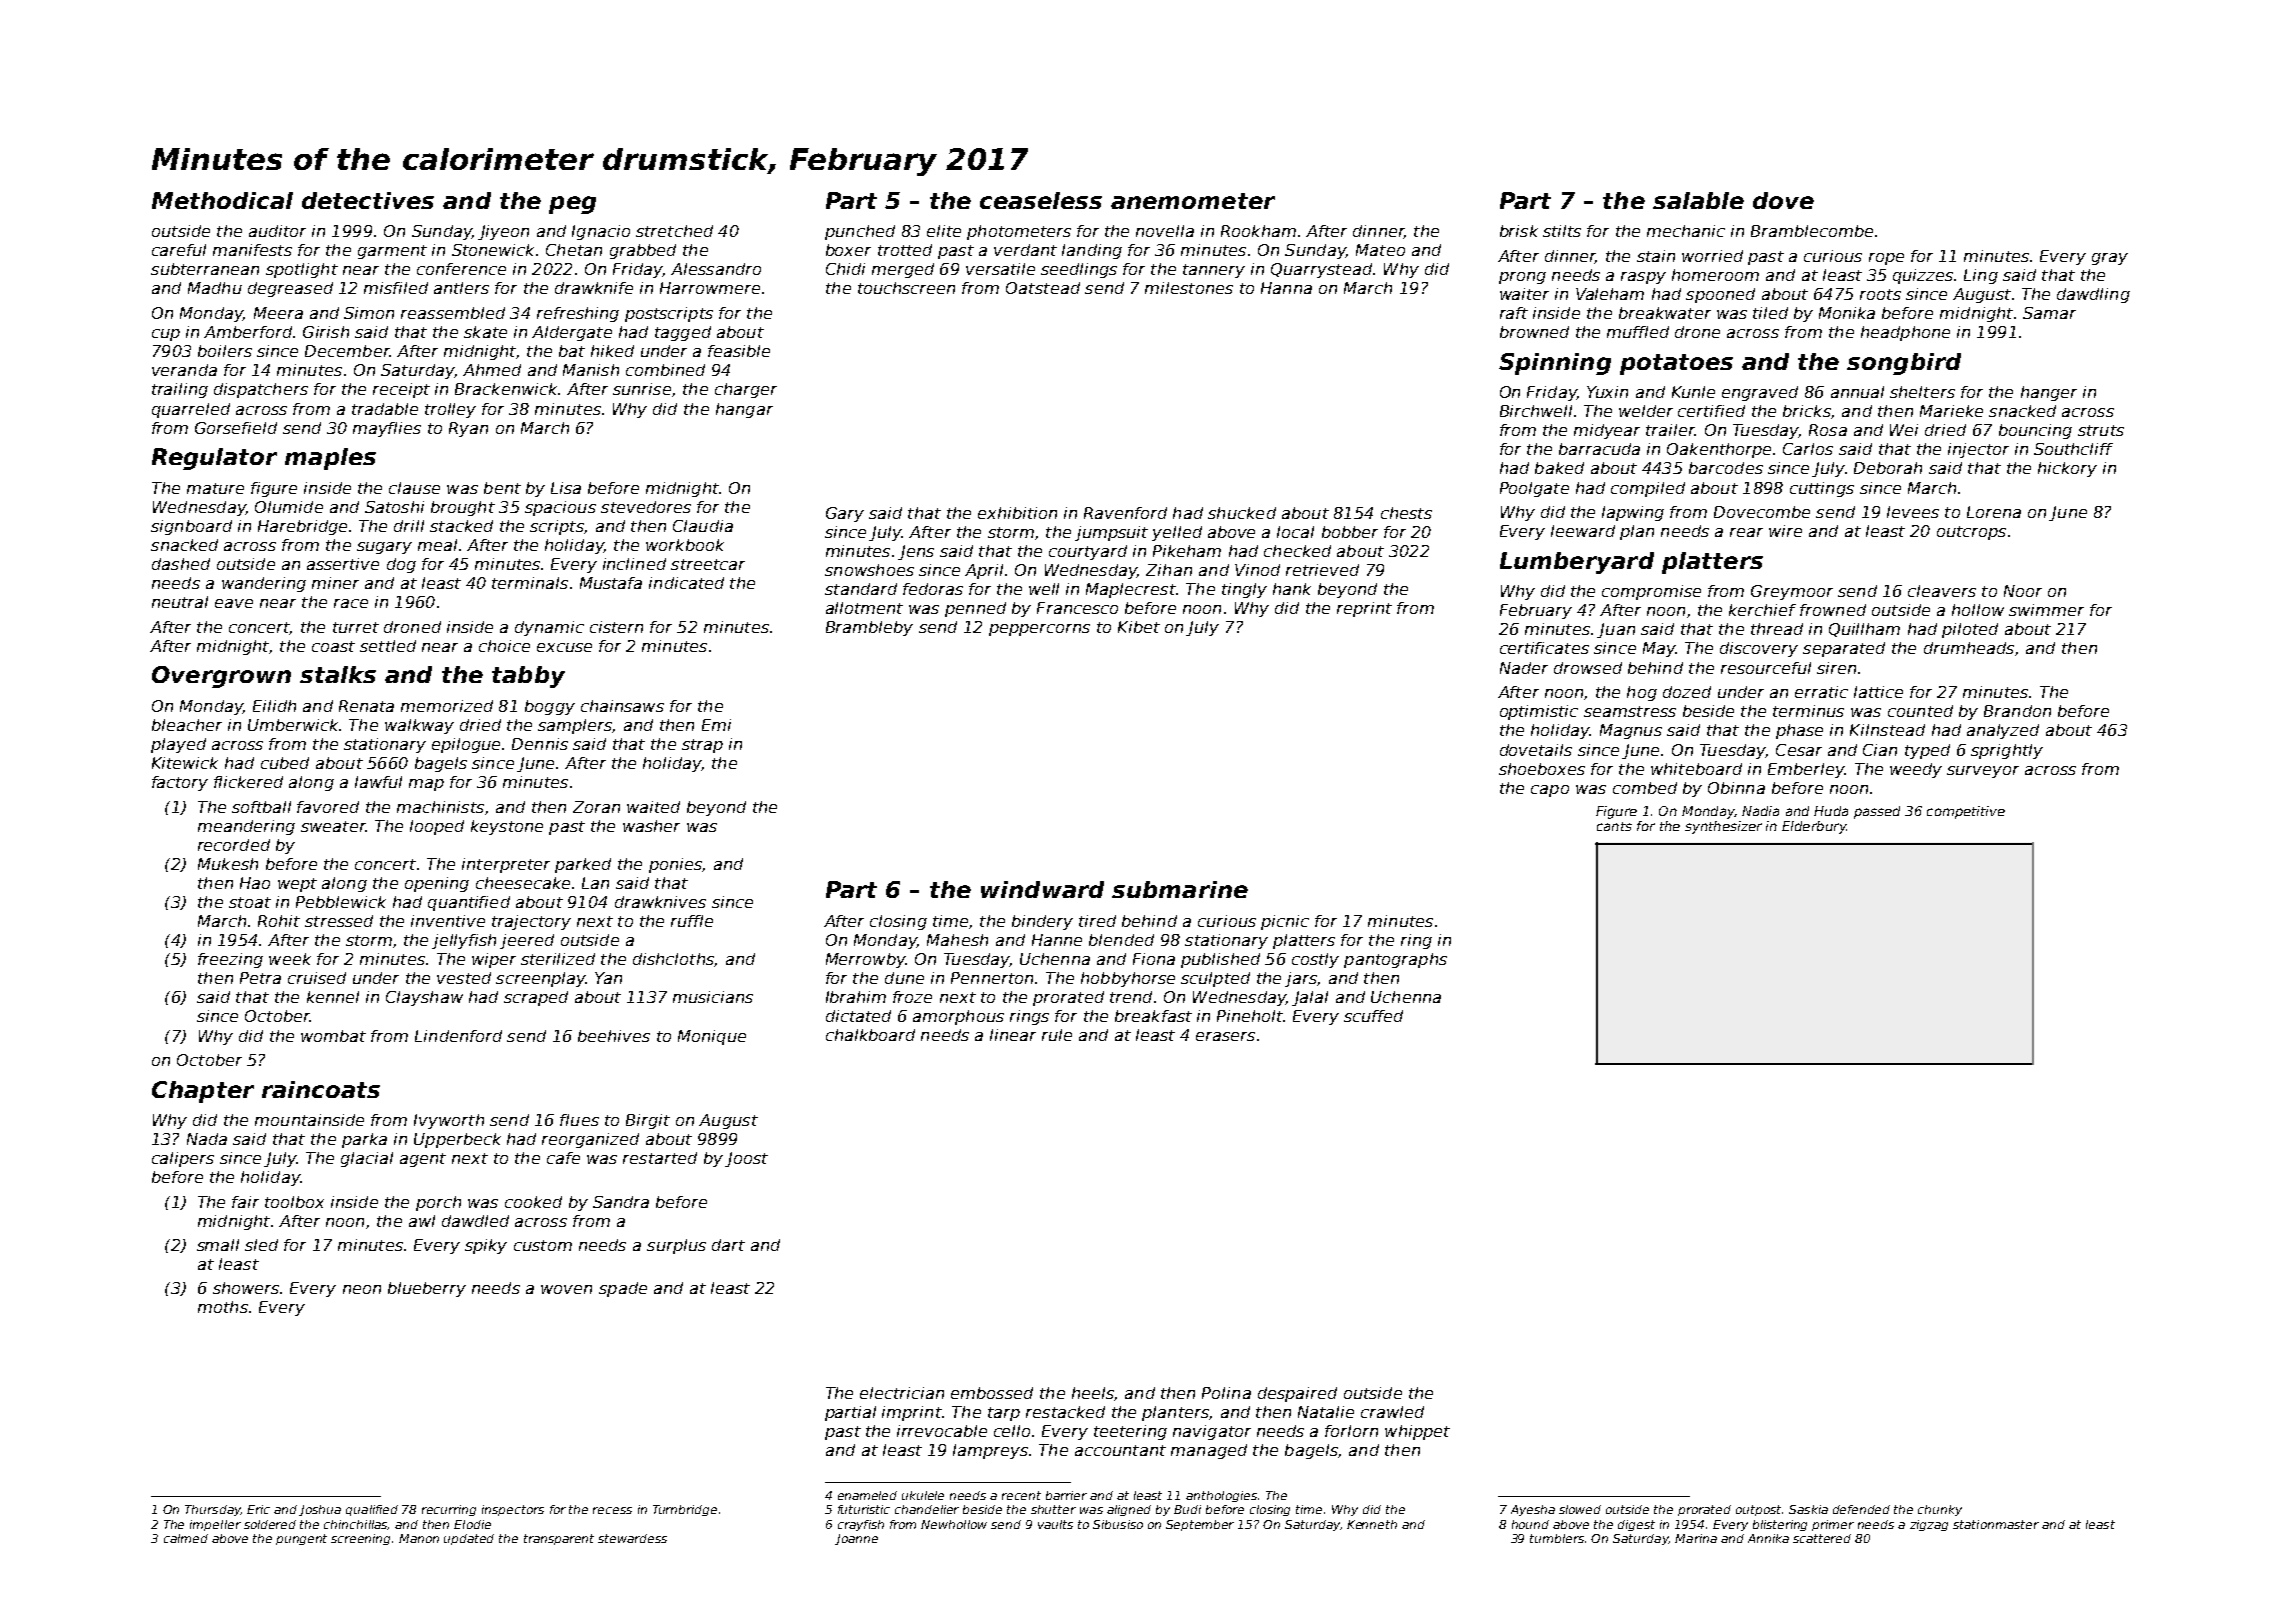 This image has width=2282, height=1614. I want to click on chests, so click(1406, 513).
